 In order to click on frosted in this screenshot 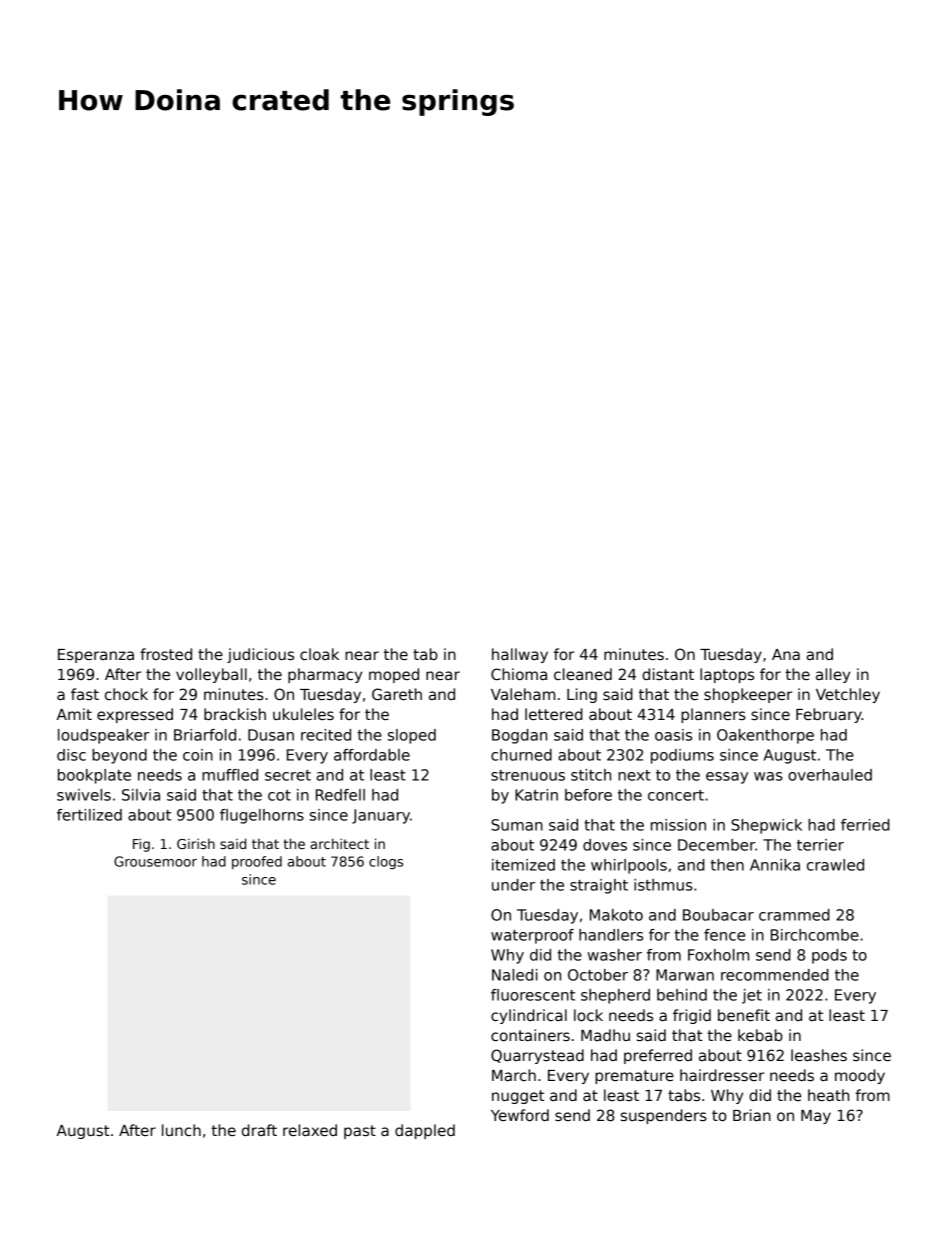, I will do `click(166, 654)`.
